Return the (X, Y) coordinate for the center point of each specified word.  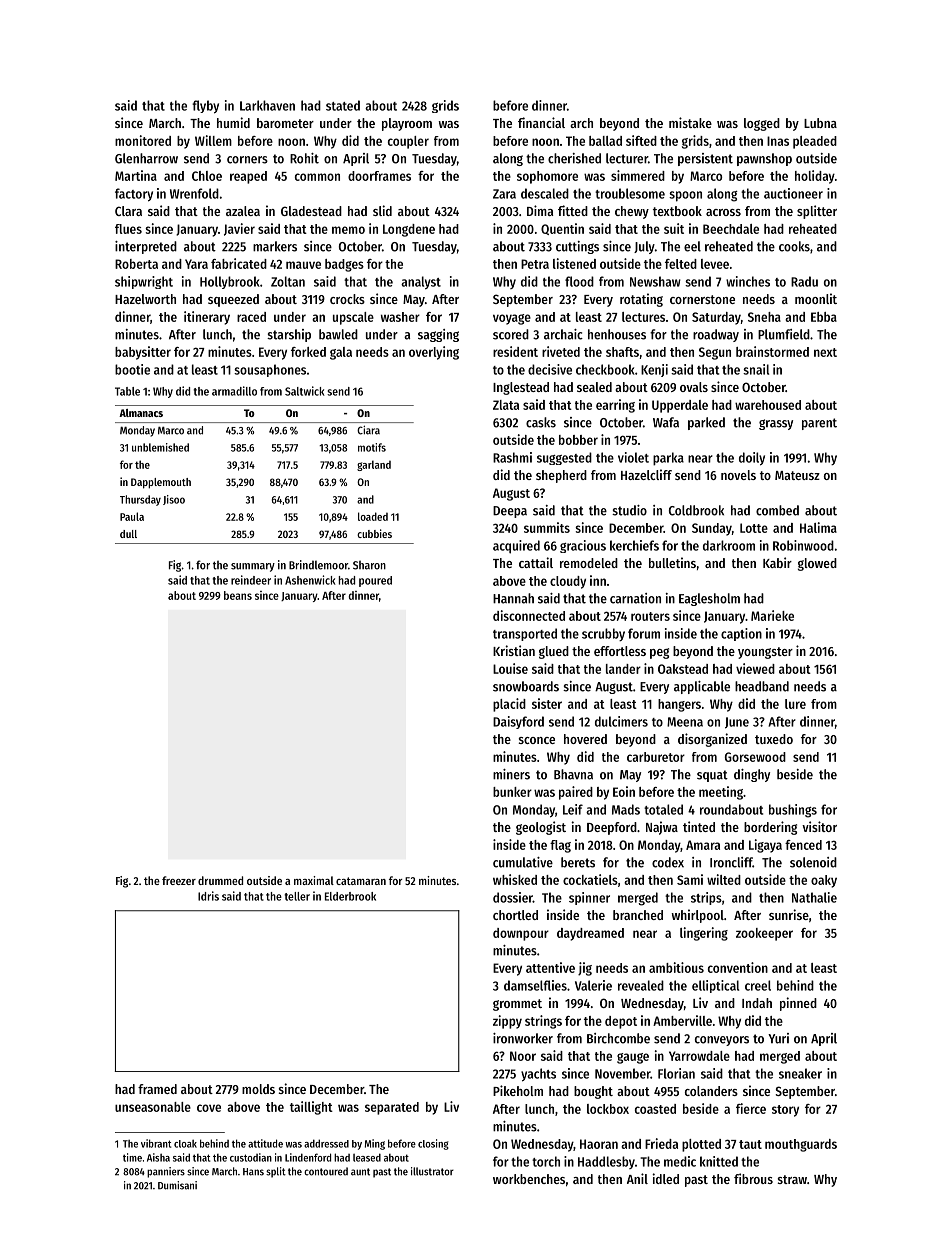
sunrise (789, 914)
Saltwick (305, 391)
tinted (699, 826)
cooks (794, 246)
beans (238, 595)
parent (819, 424)
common (317, 177)
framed (157, 1089)
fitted (573, 210)
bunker (512, 792)
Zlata (506, 405)
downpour (521, 934)
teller (297, 896)
